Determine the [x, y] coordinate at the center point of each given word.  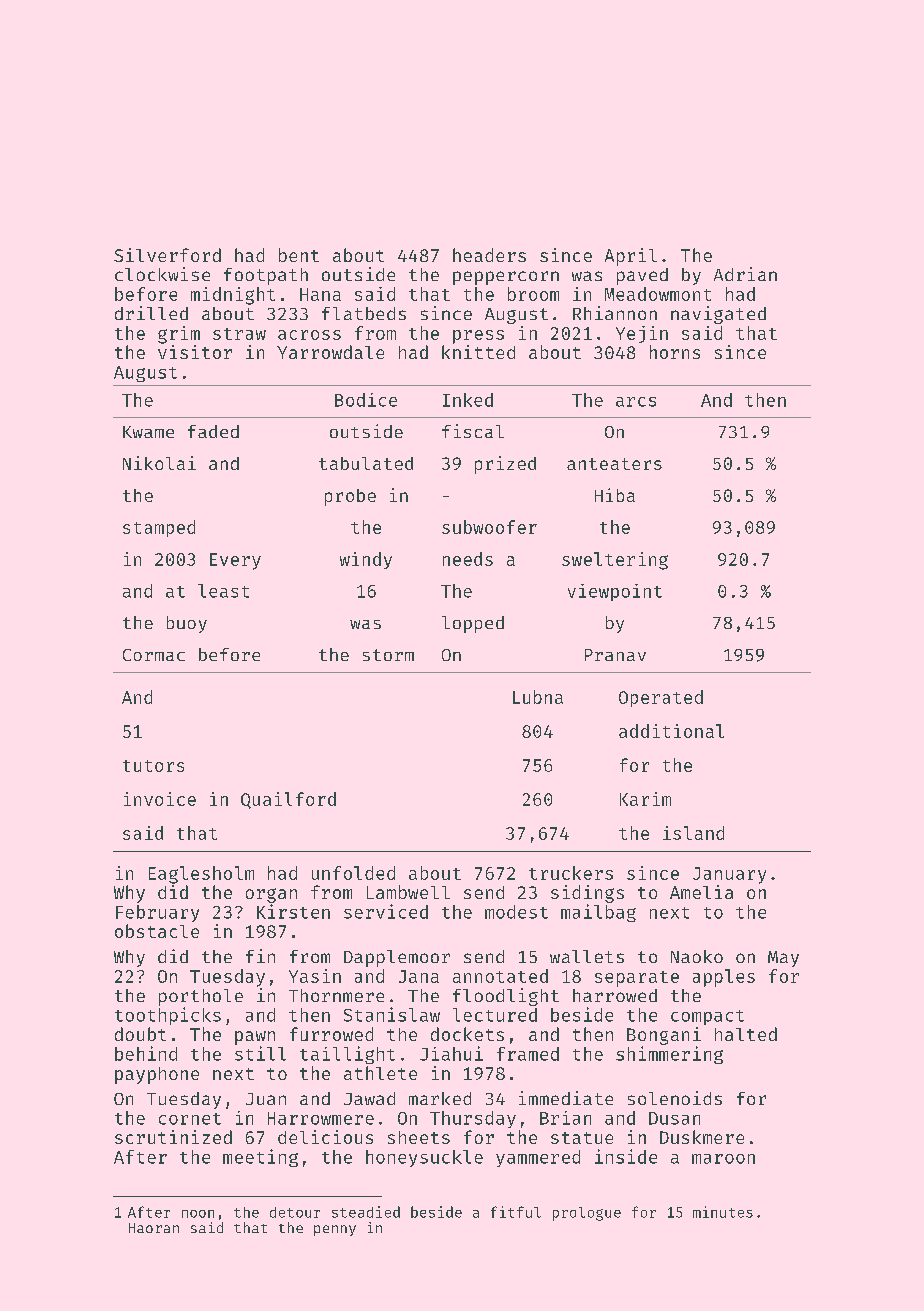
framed [528, 1054]
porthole [201, 997]
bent [299, 255]
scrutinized [173, 1137]
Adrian [745, 274]
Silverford [167, 255]
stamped [159, 528]
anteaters [614, 464]
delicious [325, 1137]
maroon [723, 1159]
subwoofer [489, 527]
